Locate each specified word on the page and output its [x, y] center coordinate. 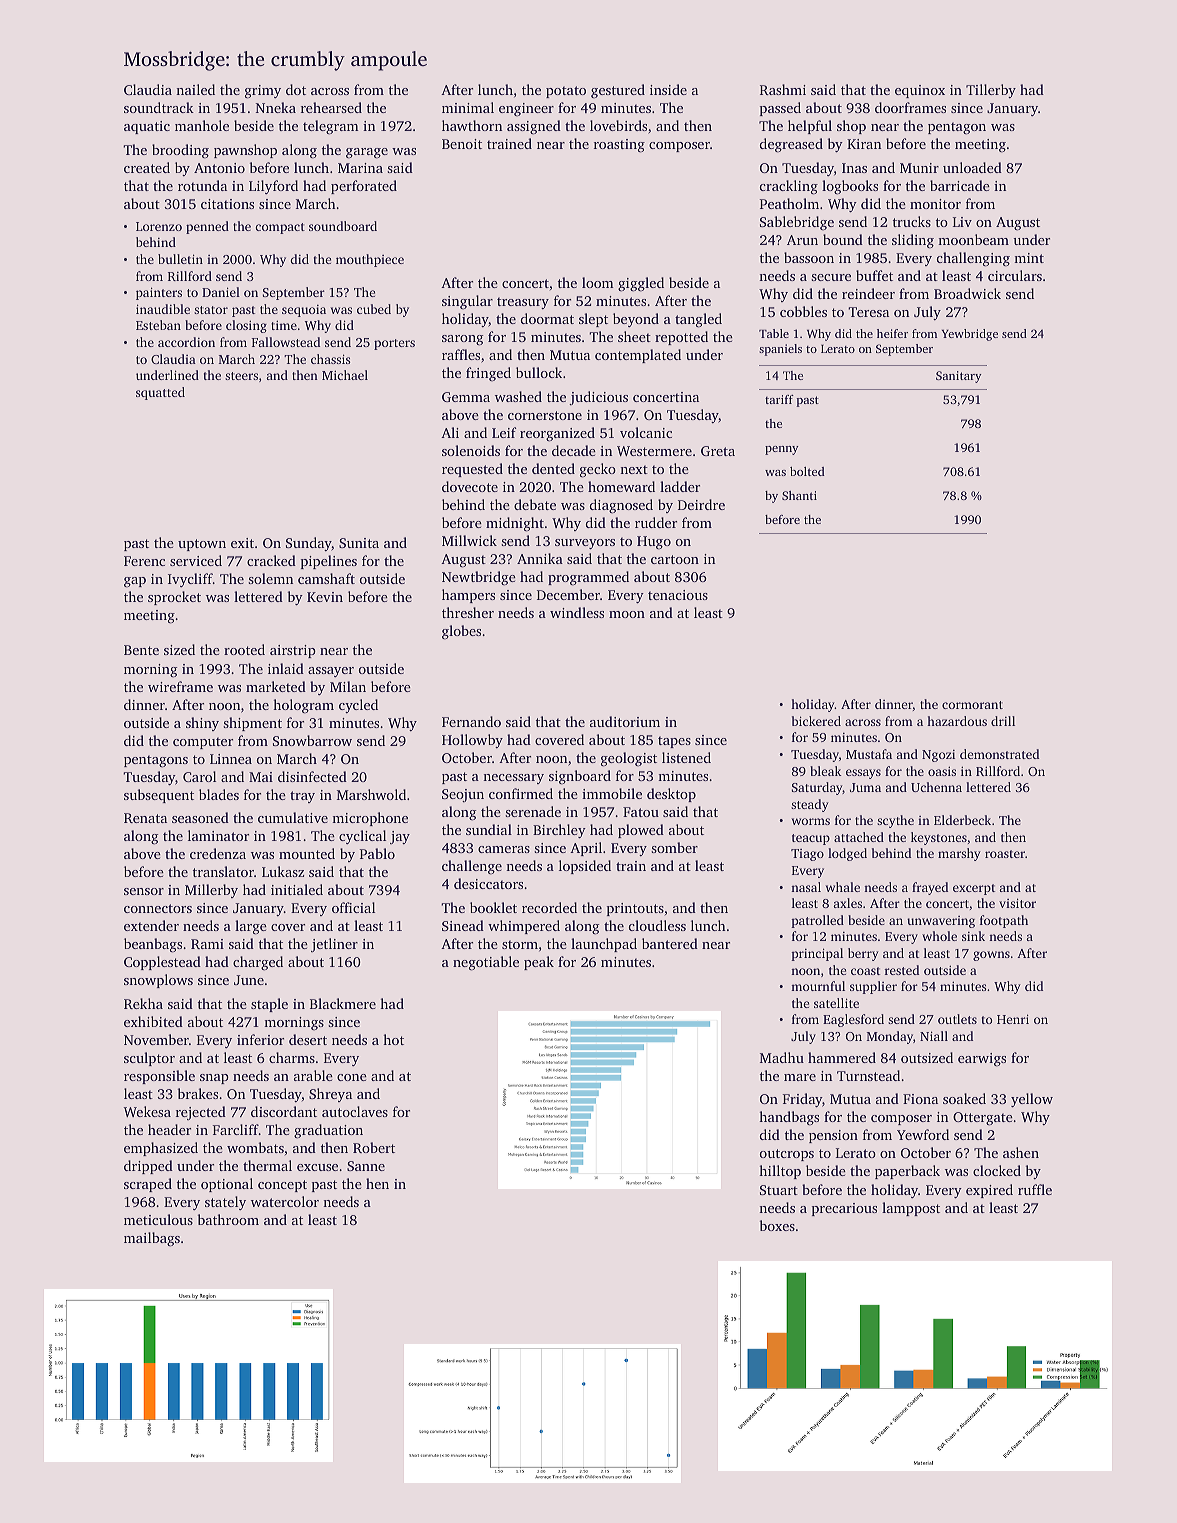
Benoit [462, 144]
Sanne [366, 1166]
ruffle [1035, 1189]
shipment [252, 724]
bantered [670, 943]
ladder [680, 486]
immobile [612, 793]
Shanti [799, 495]
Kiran [864, 144]
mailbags [152, 1239]
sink [973, 936]
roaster [1005, 854]
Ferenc [144, 561]
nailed [195, 89]
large [251, 927]
